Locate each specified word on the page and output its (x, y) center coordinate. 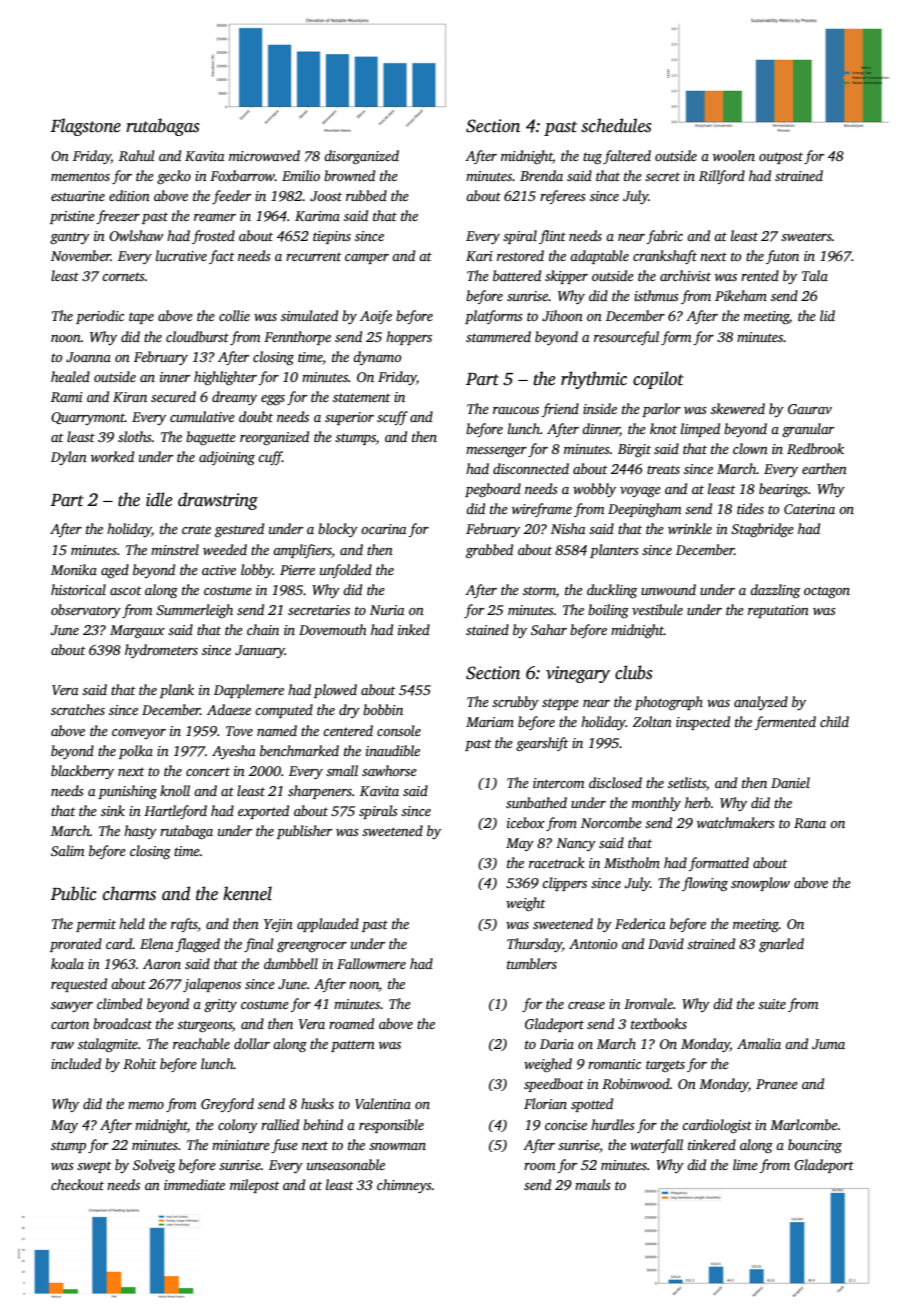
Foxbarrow (242, 175)
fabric (665, 237)
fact (222, 257)
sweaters (806, 236)
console (399, 730)
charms (129, 893)
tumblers (532, 963)
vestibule (657, 609)
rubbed (366, 195)
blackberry (82, 772)
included (76, 1063)
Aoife (376, 317)
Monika (74, 569)
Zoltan (652, 721)
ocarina (384, 529)
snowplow (760, 884)
